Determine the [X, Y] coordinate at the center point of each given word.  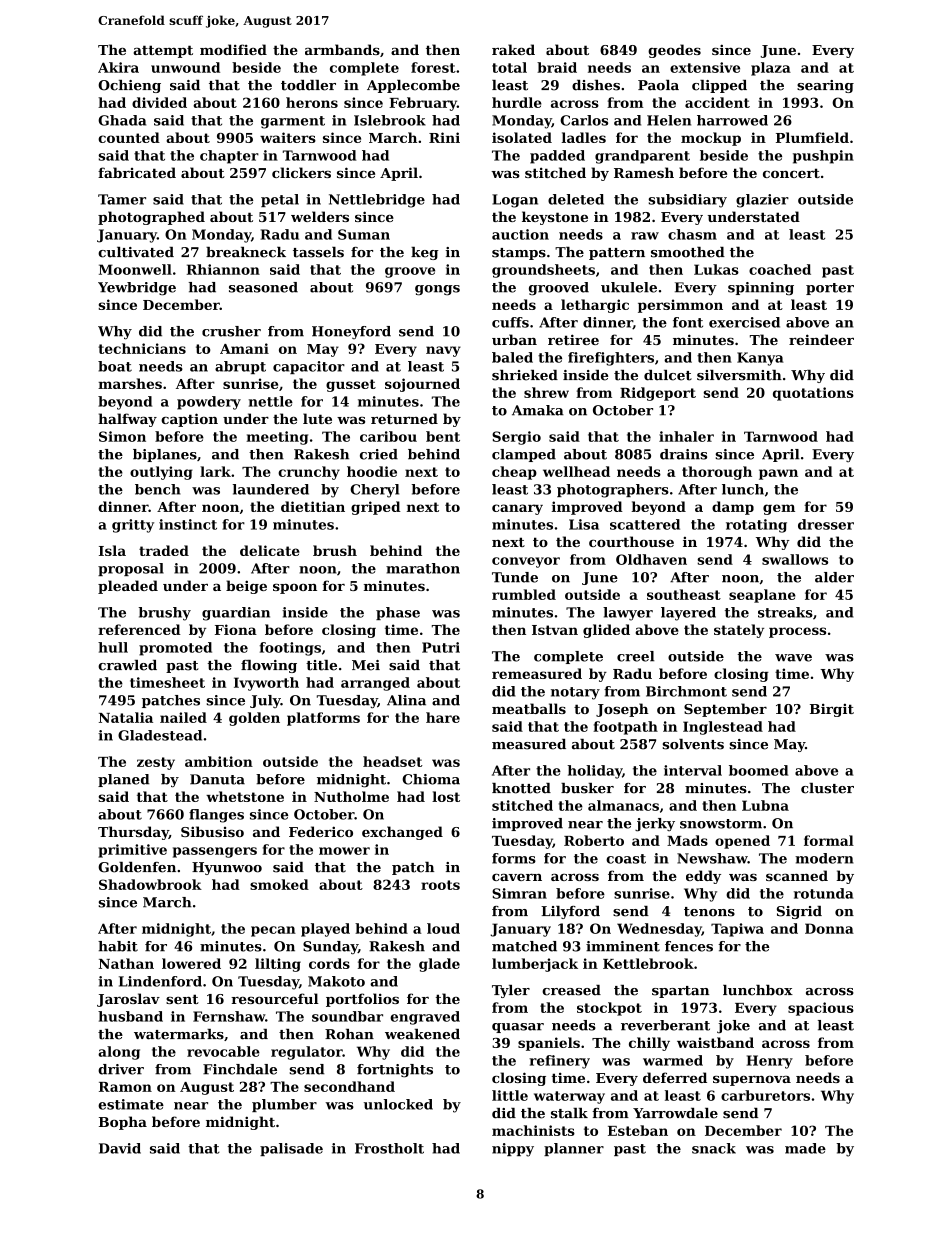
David [120, 1148]
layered [688, 614]
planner [574, 1149]
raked [513, 49]
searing [825, 86]
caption [189, 420]
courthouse [631, 541]
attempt [163, 51]
